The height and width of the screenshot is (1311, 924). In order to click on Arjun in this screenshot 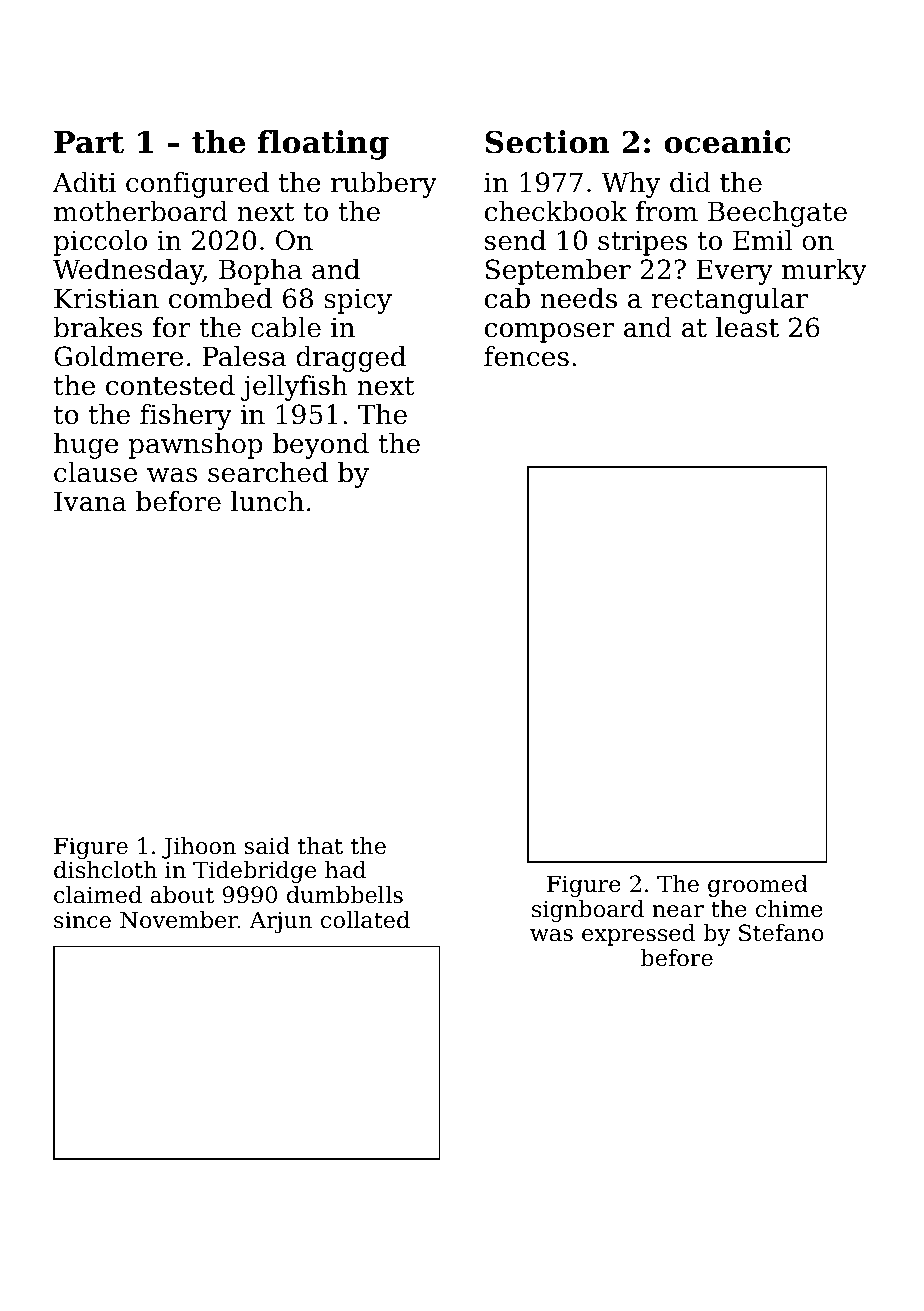, I will do `click(280, 922)`.
